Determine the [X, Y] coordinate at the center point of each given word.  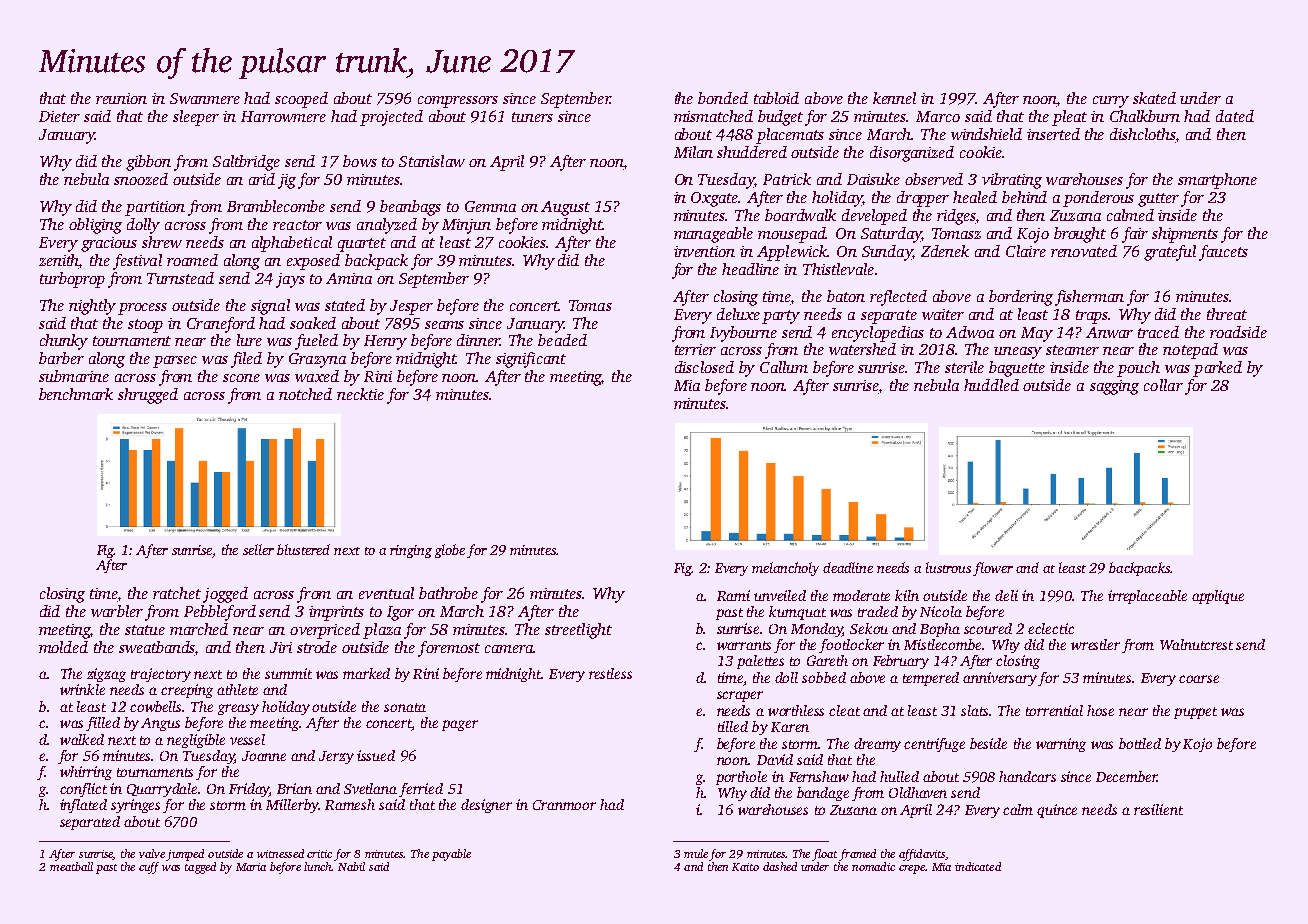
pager [460, 725]
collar [1163, 385]
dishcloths [1143, 135]
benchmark [76, 394]
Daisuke [873, 179]
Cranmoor [564, 805]
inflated [83, 806]
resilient [1158, 809]
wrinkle [82, 689]
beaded [562, 340]
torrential [1054, 710]
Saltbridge [246, 163]
